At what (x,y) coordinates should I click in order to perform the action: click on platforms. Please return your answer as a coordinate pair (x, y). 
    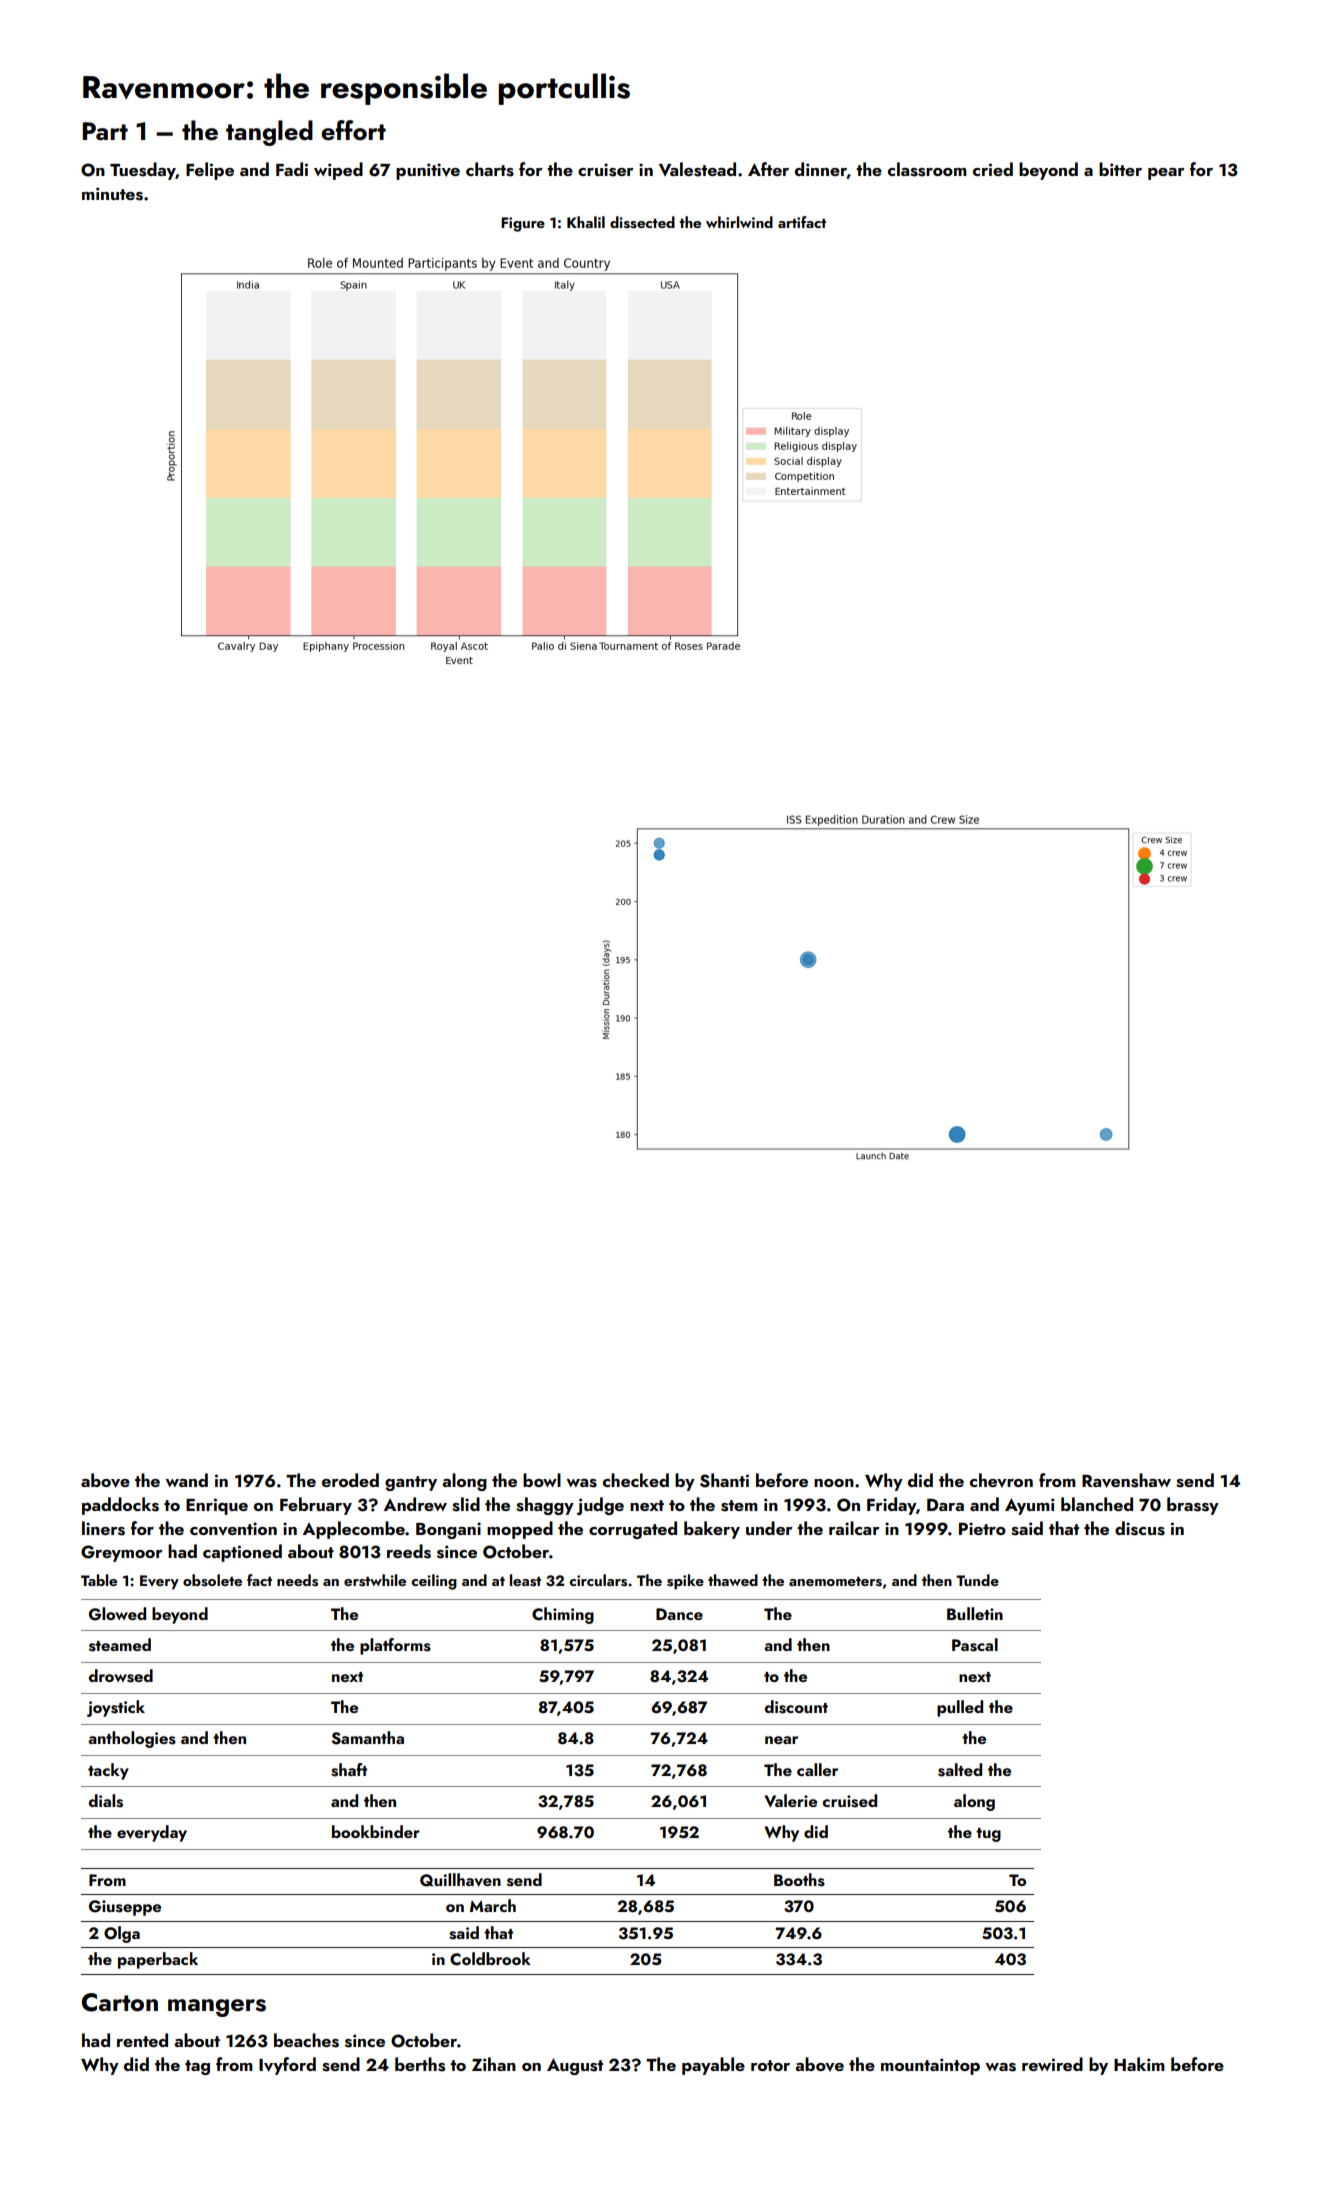
    Looking at the image, I should click on (395, 1646).
